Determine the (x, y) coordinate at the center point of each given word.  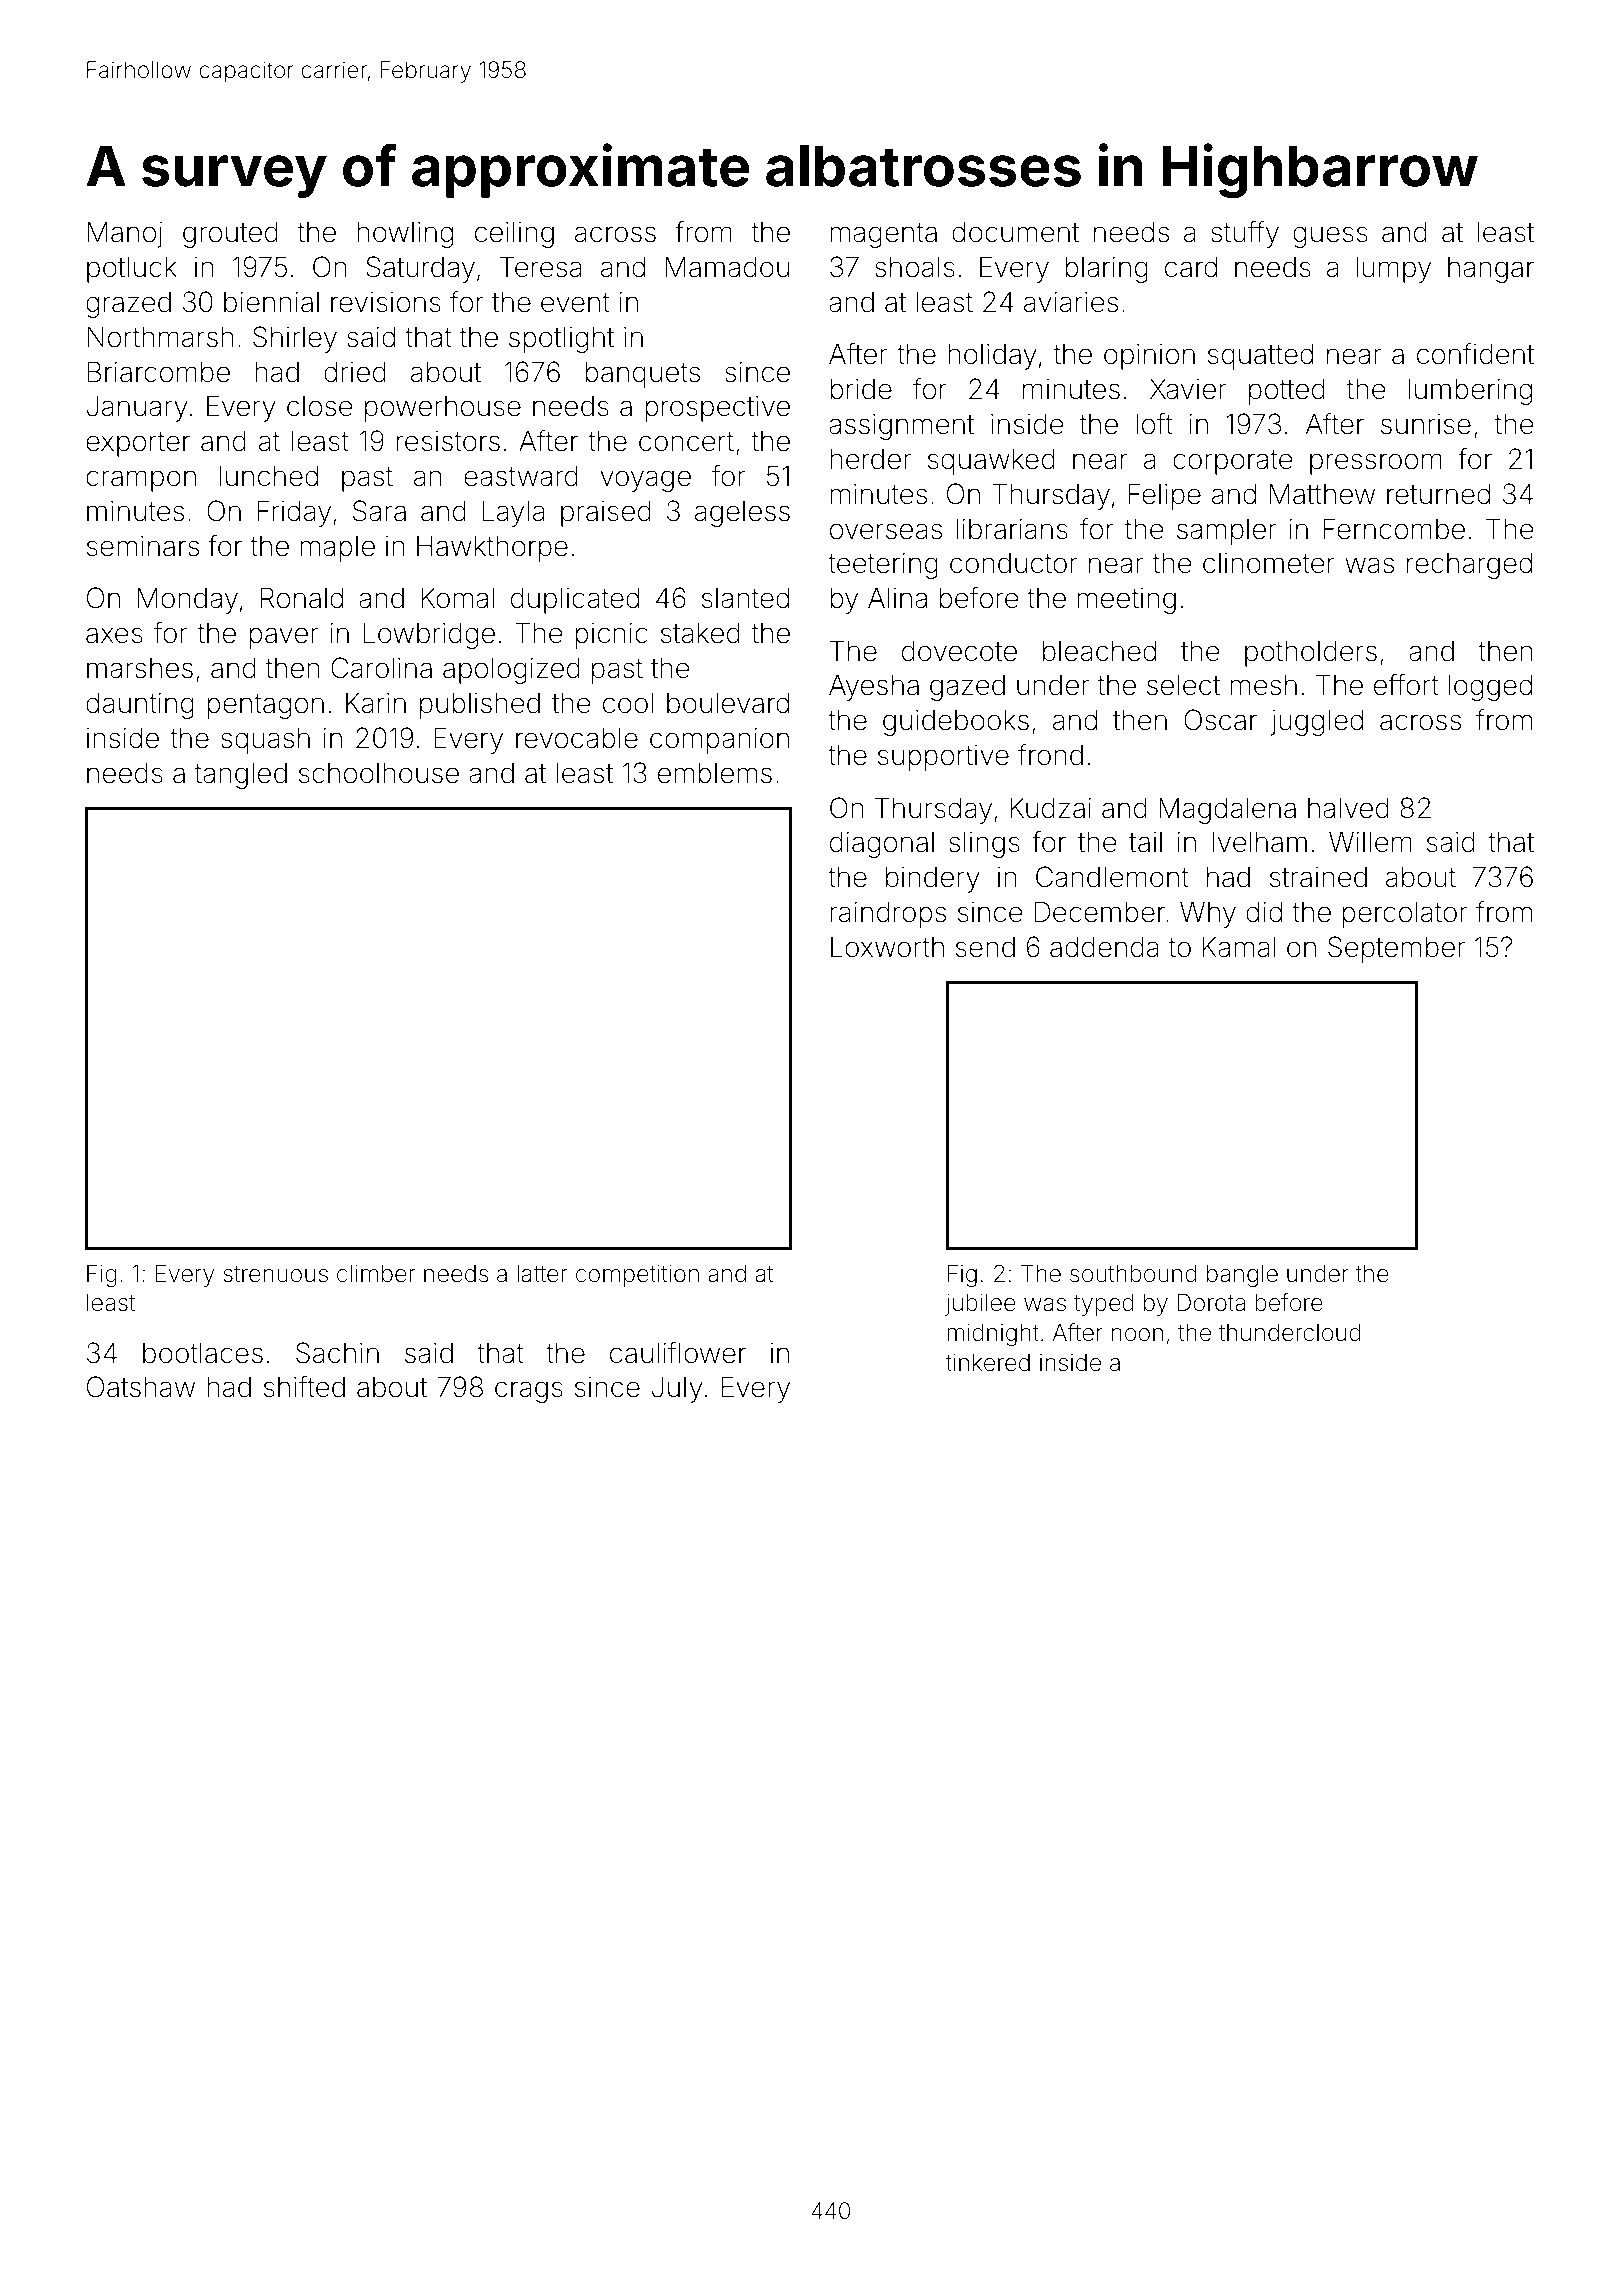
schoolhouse (379, 773)
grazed (128, 305)
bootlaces (203, 1353)
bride (861, 389)
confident (1475, 354)
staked (700, 633)
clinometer (1269, 563)
